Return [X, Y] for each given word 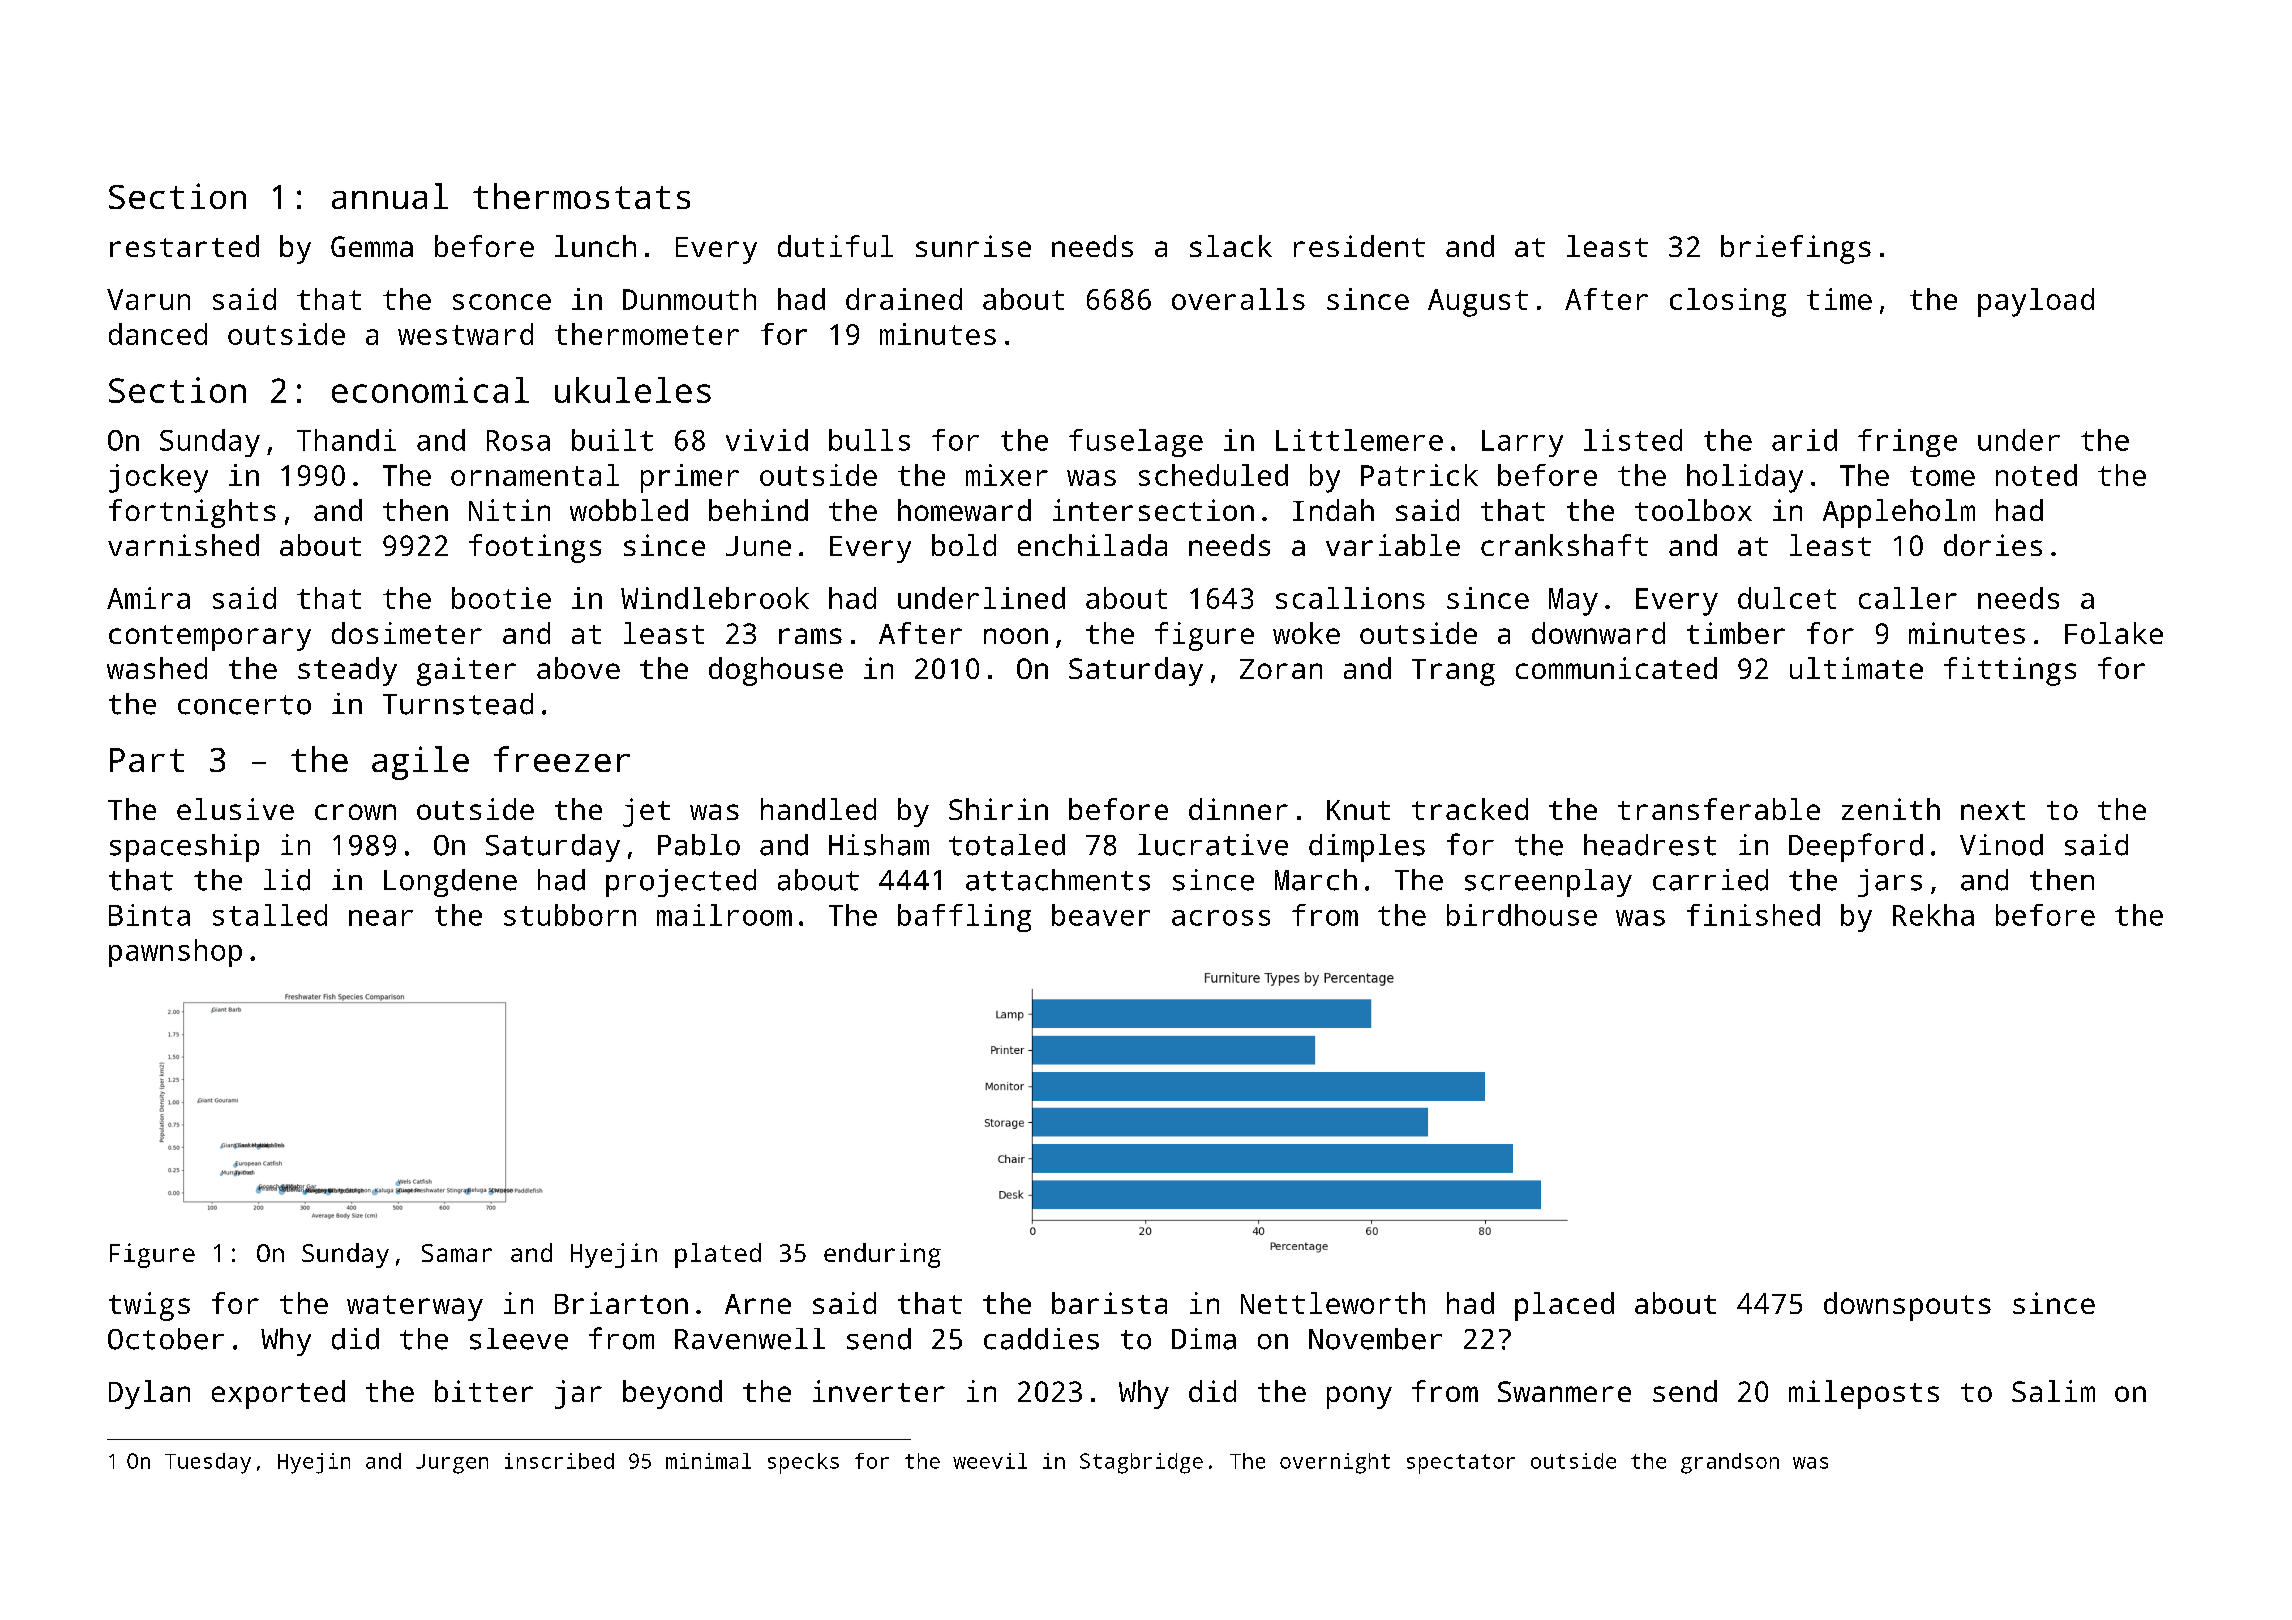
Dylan [149, 1394]
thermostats [581, 196]
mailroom [724, 915]
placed [1564, 1306]
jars [1890, 883]
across [1221, 918]
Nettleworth [1333, 1303]
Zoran [1281, 669]
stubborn [570, 915]
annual [390, 196]
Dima [1204, 1339]
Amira [148, 598]
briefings [1796, 249]
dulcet [1787, 598]
